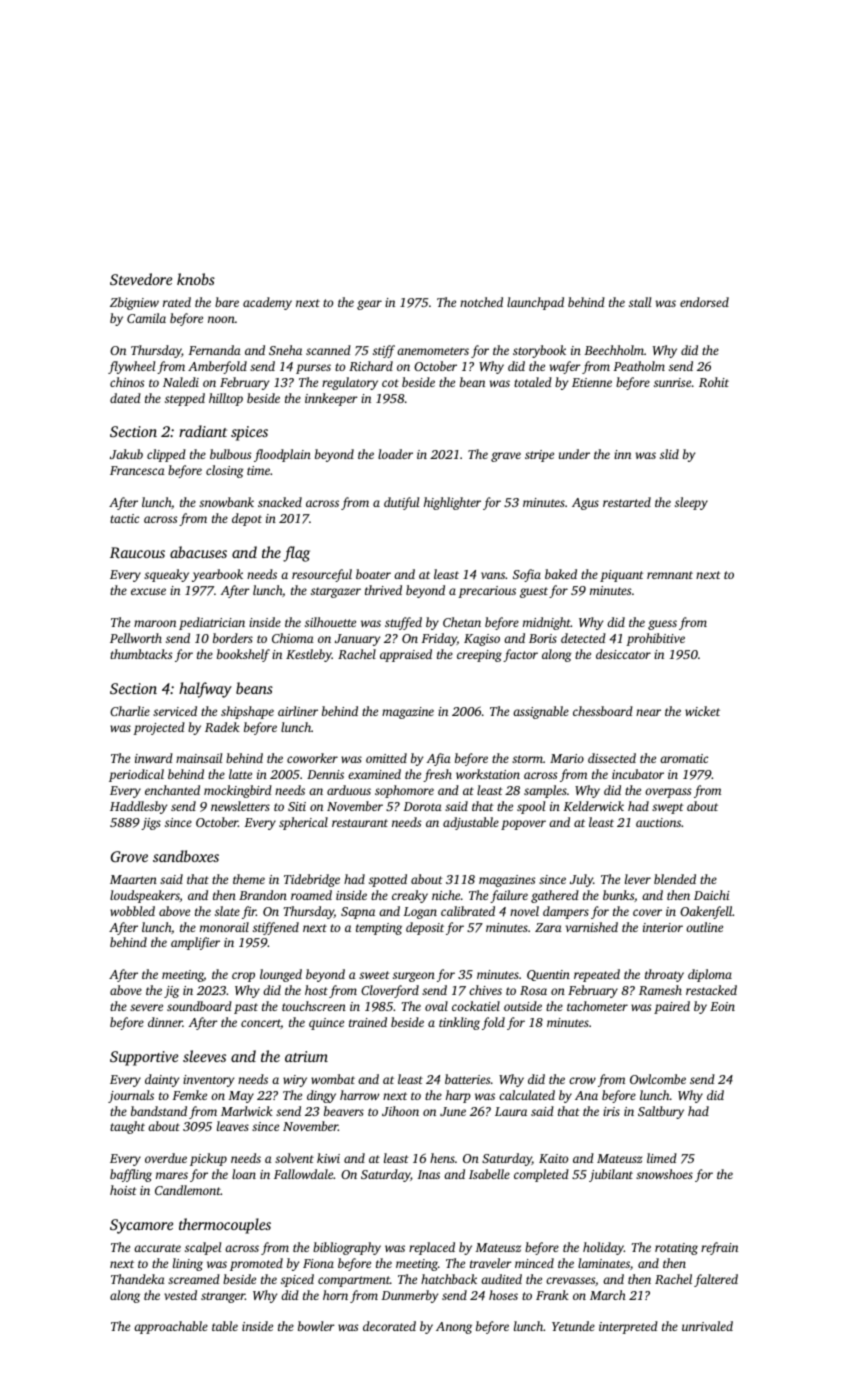  What do you see at coordinates (227, 302) in the image?
I see `bare` at bounding box center [227, 302].
